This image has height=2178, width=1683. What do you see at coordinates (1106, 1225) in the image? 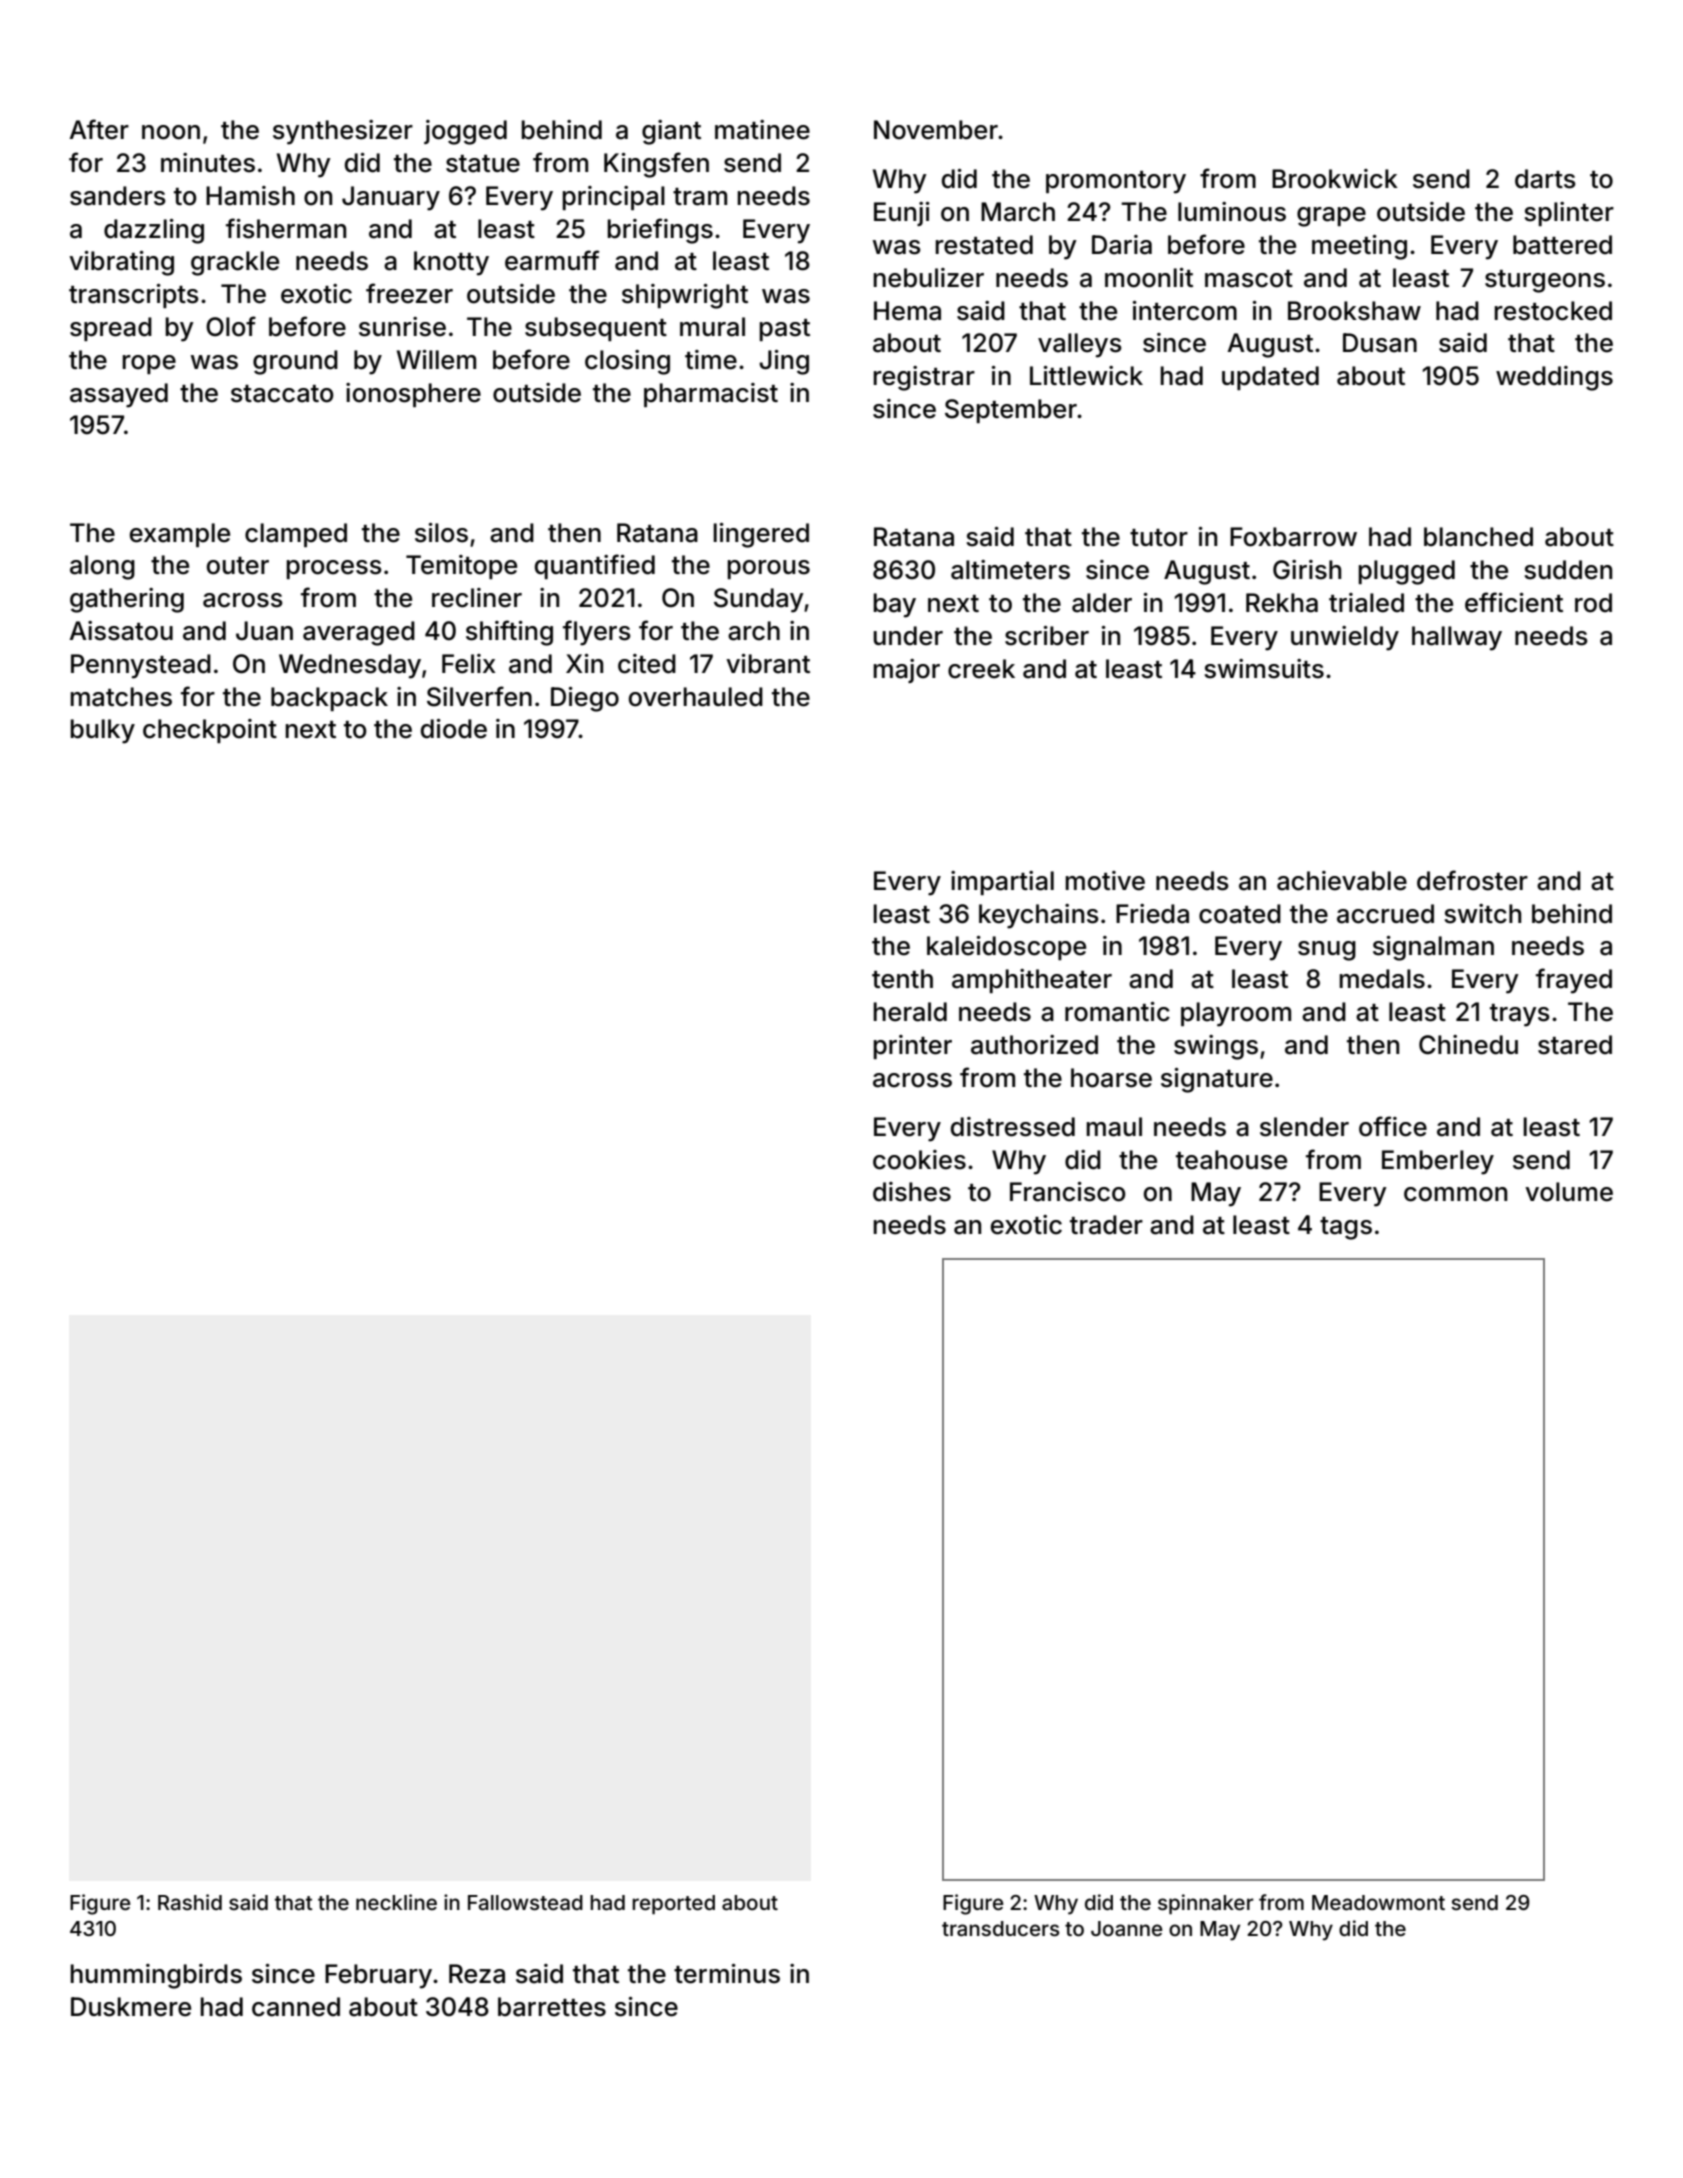
I see `trader` at bounding box center [1106, 1225].
